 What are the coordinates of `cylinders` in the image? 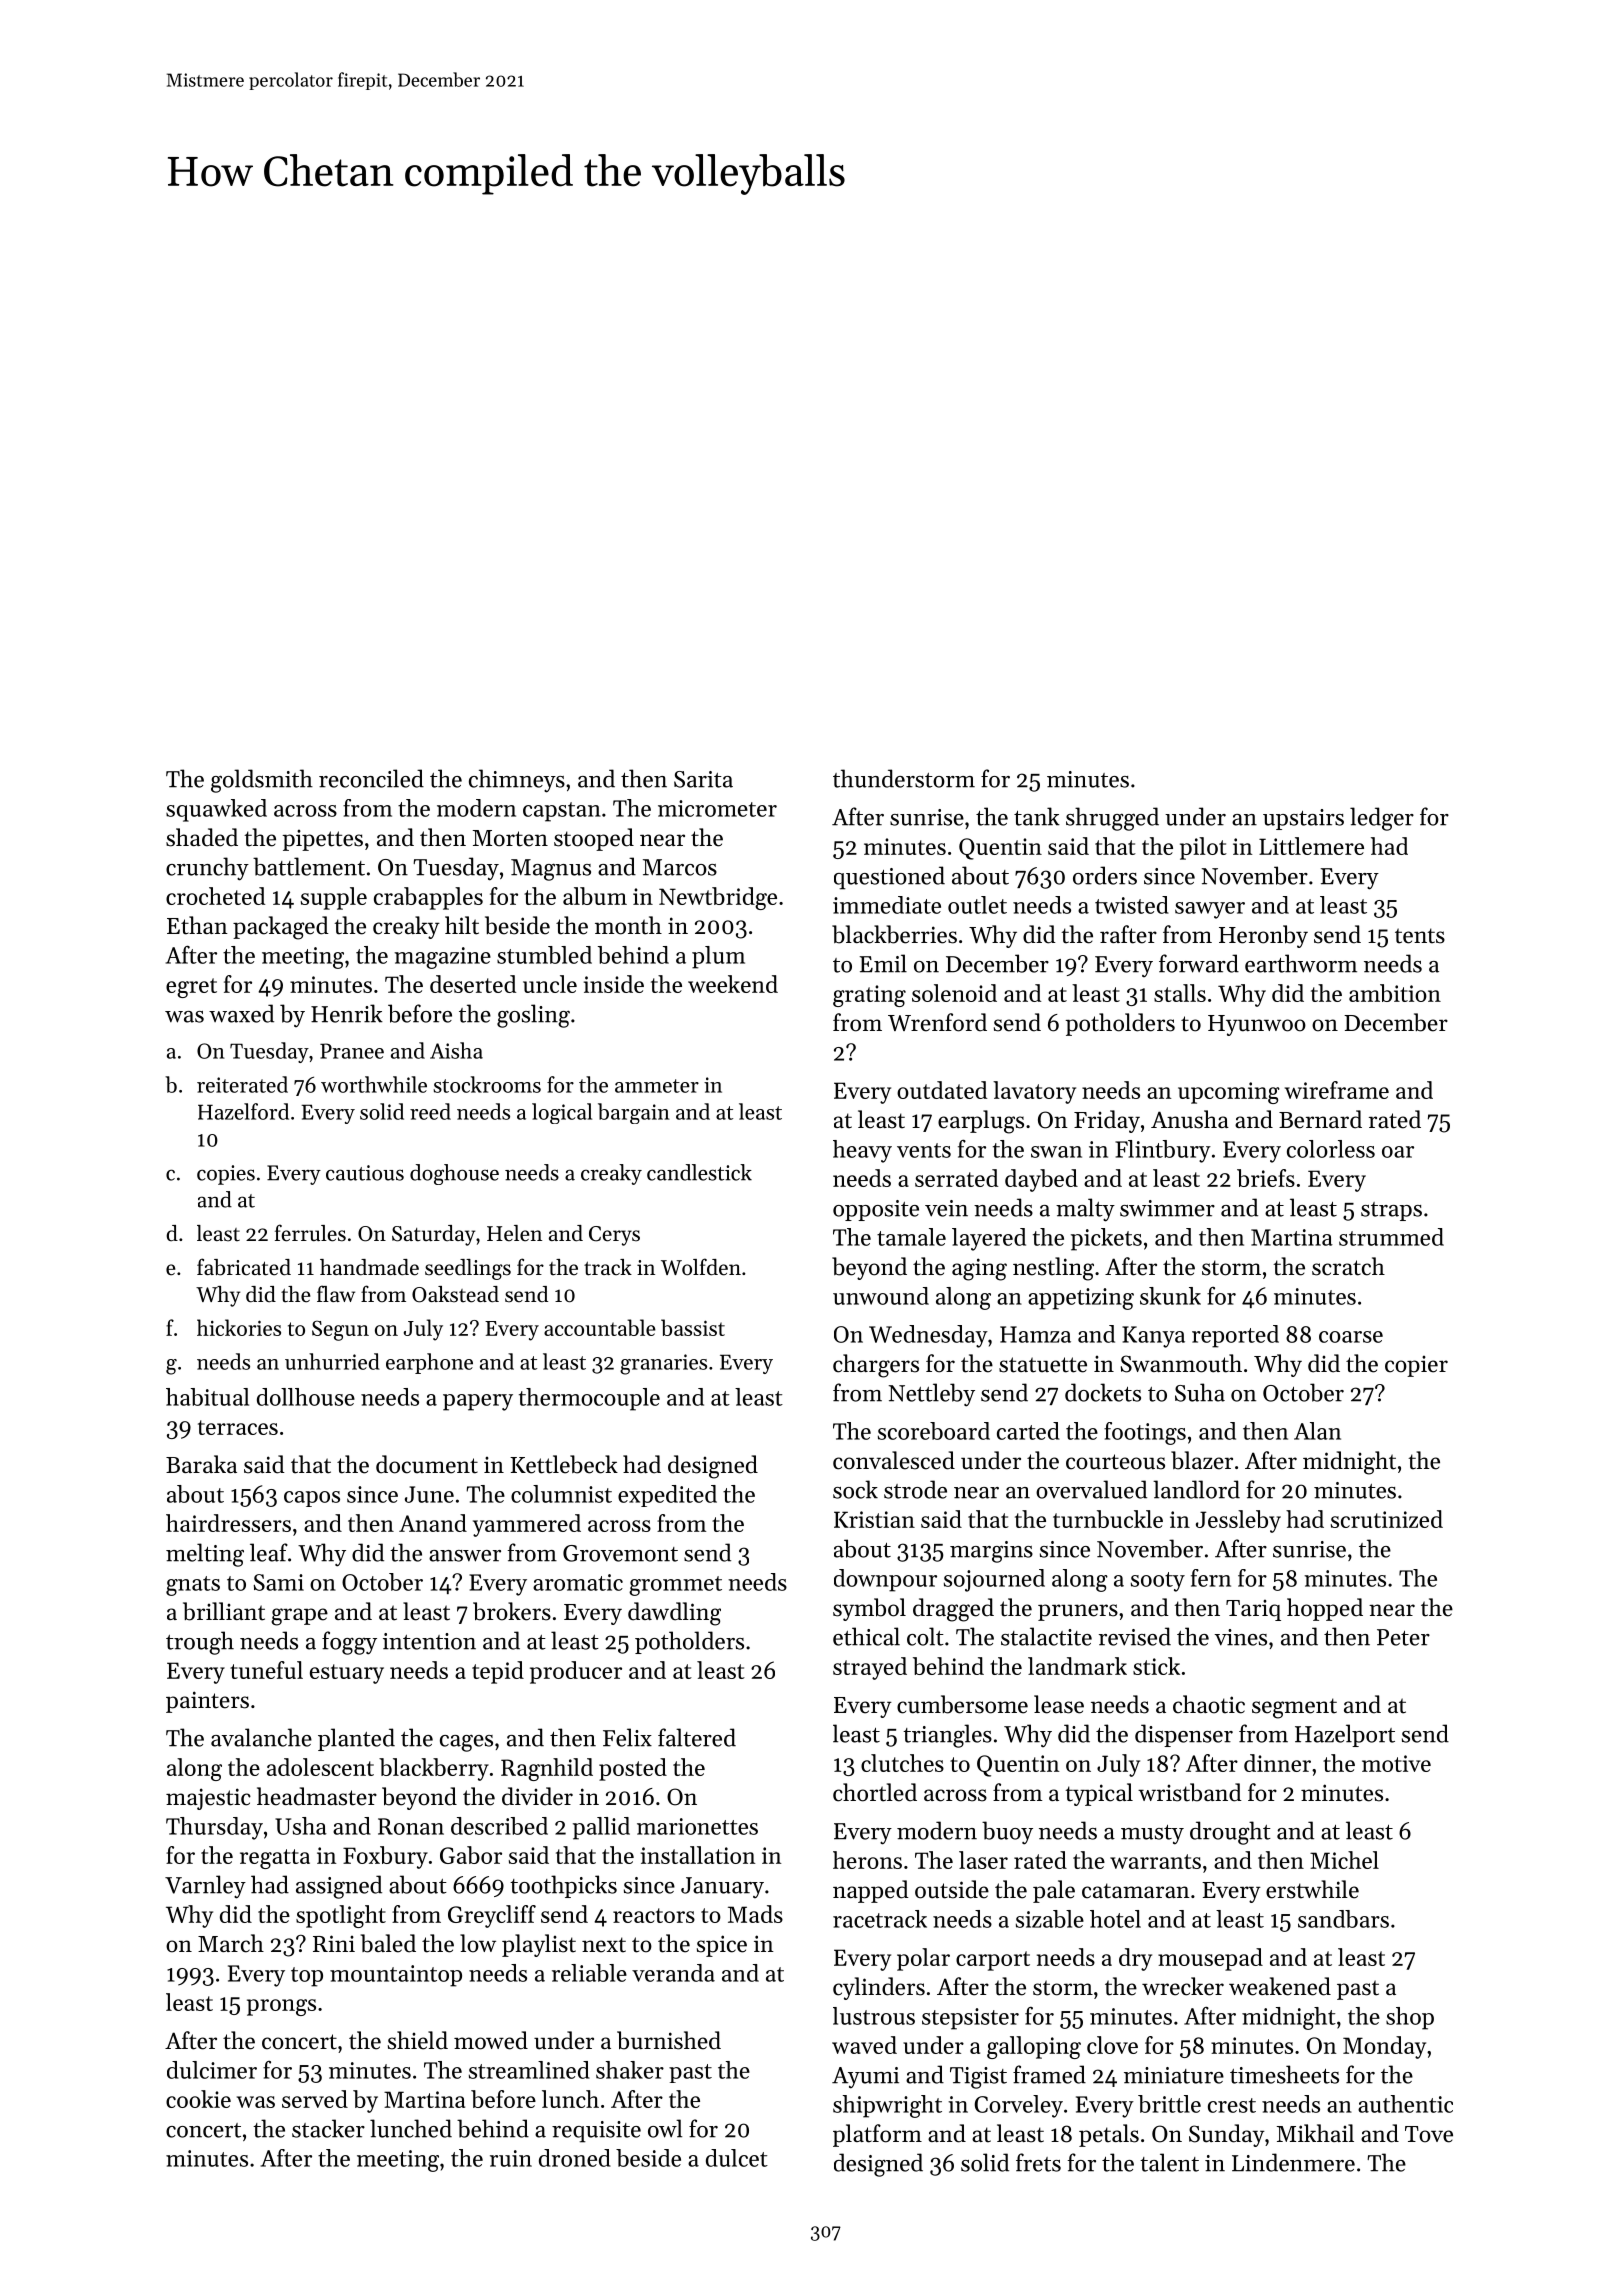 It's located at (879, 1988).
